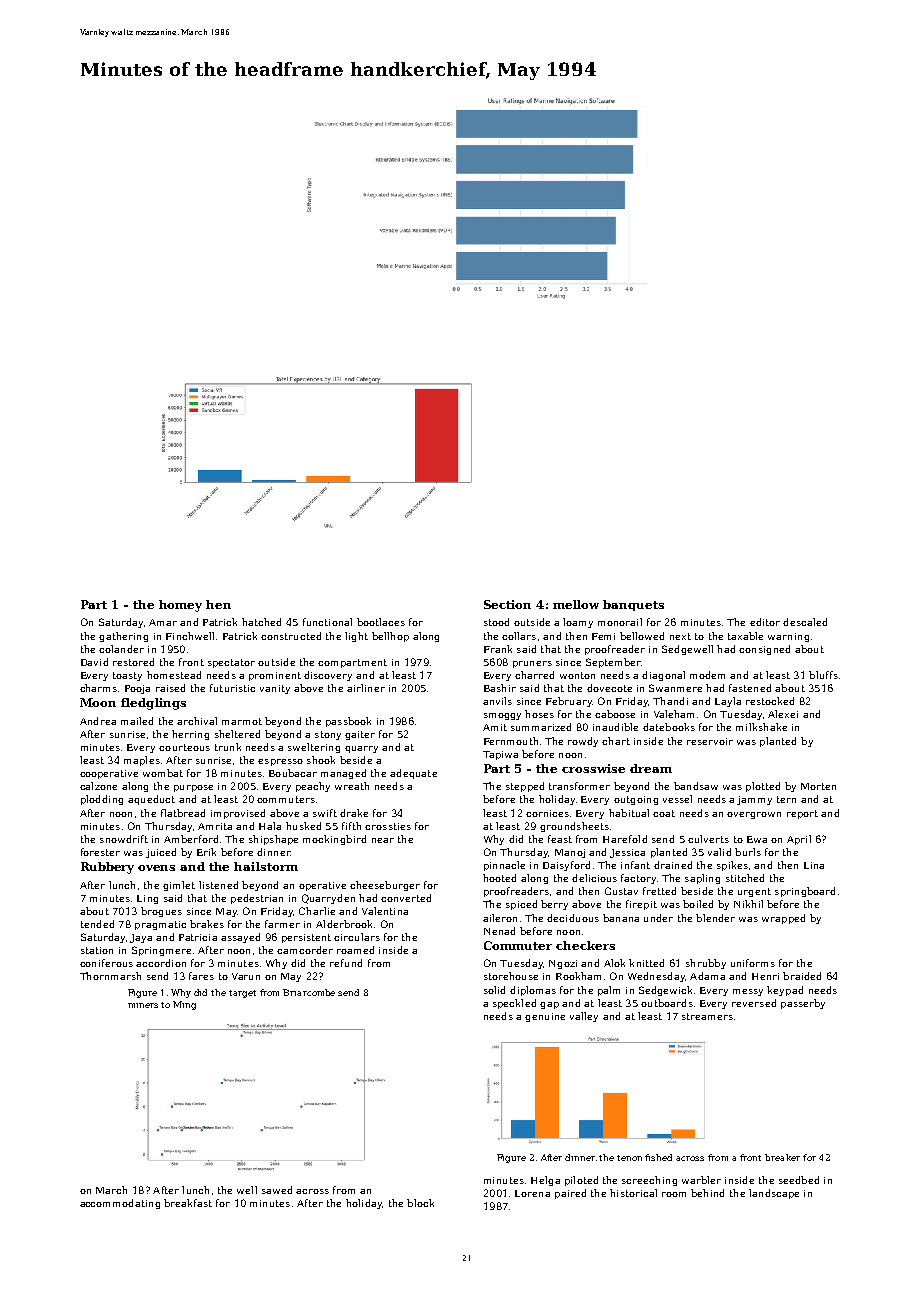 This page has height=1308, width=924. Describe the element at coordinates (629, 1158) in the page. I see `tenon` at that location.
